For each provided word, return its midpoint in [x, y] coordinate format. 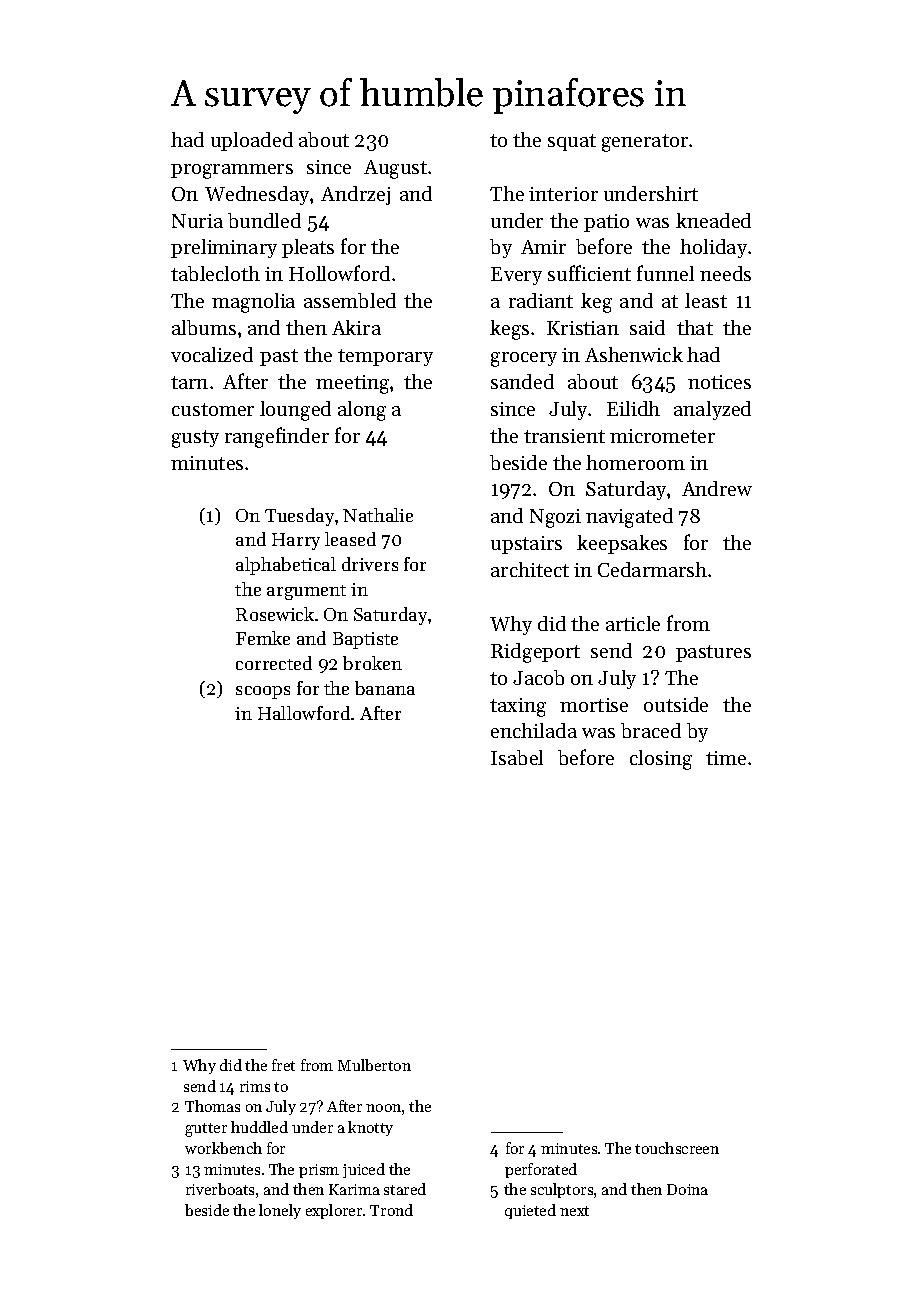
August [395, 169]
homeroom [635, 462]
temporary [385, 357]
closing [661, 760]
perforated [541, 1170]
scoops [263, 692]
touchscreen [677, 1148]
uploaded [252, 141]
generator [645, 143]
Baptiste [365, 640]
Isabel [517, 757]
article [633, 623]
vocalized [212, 354]
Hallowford [304, 713]
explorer [334, 1211]
